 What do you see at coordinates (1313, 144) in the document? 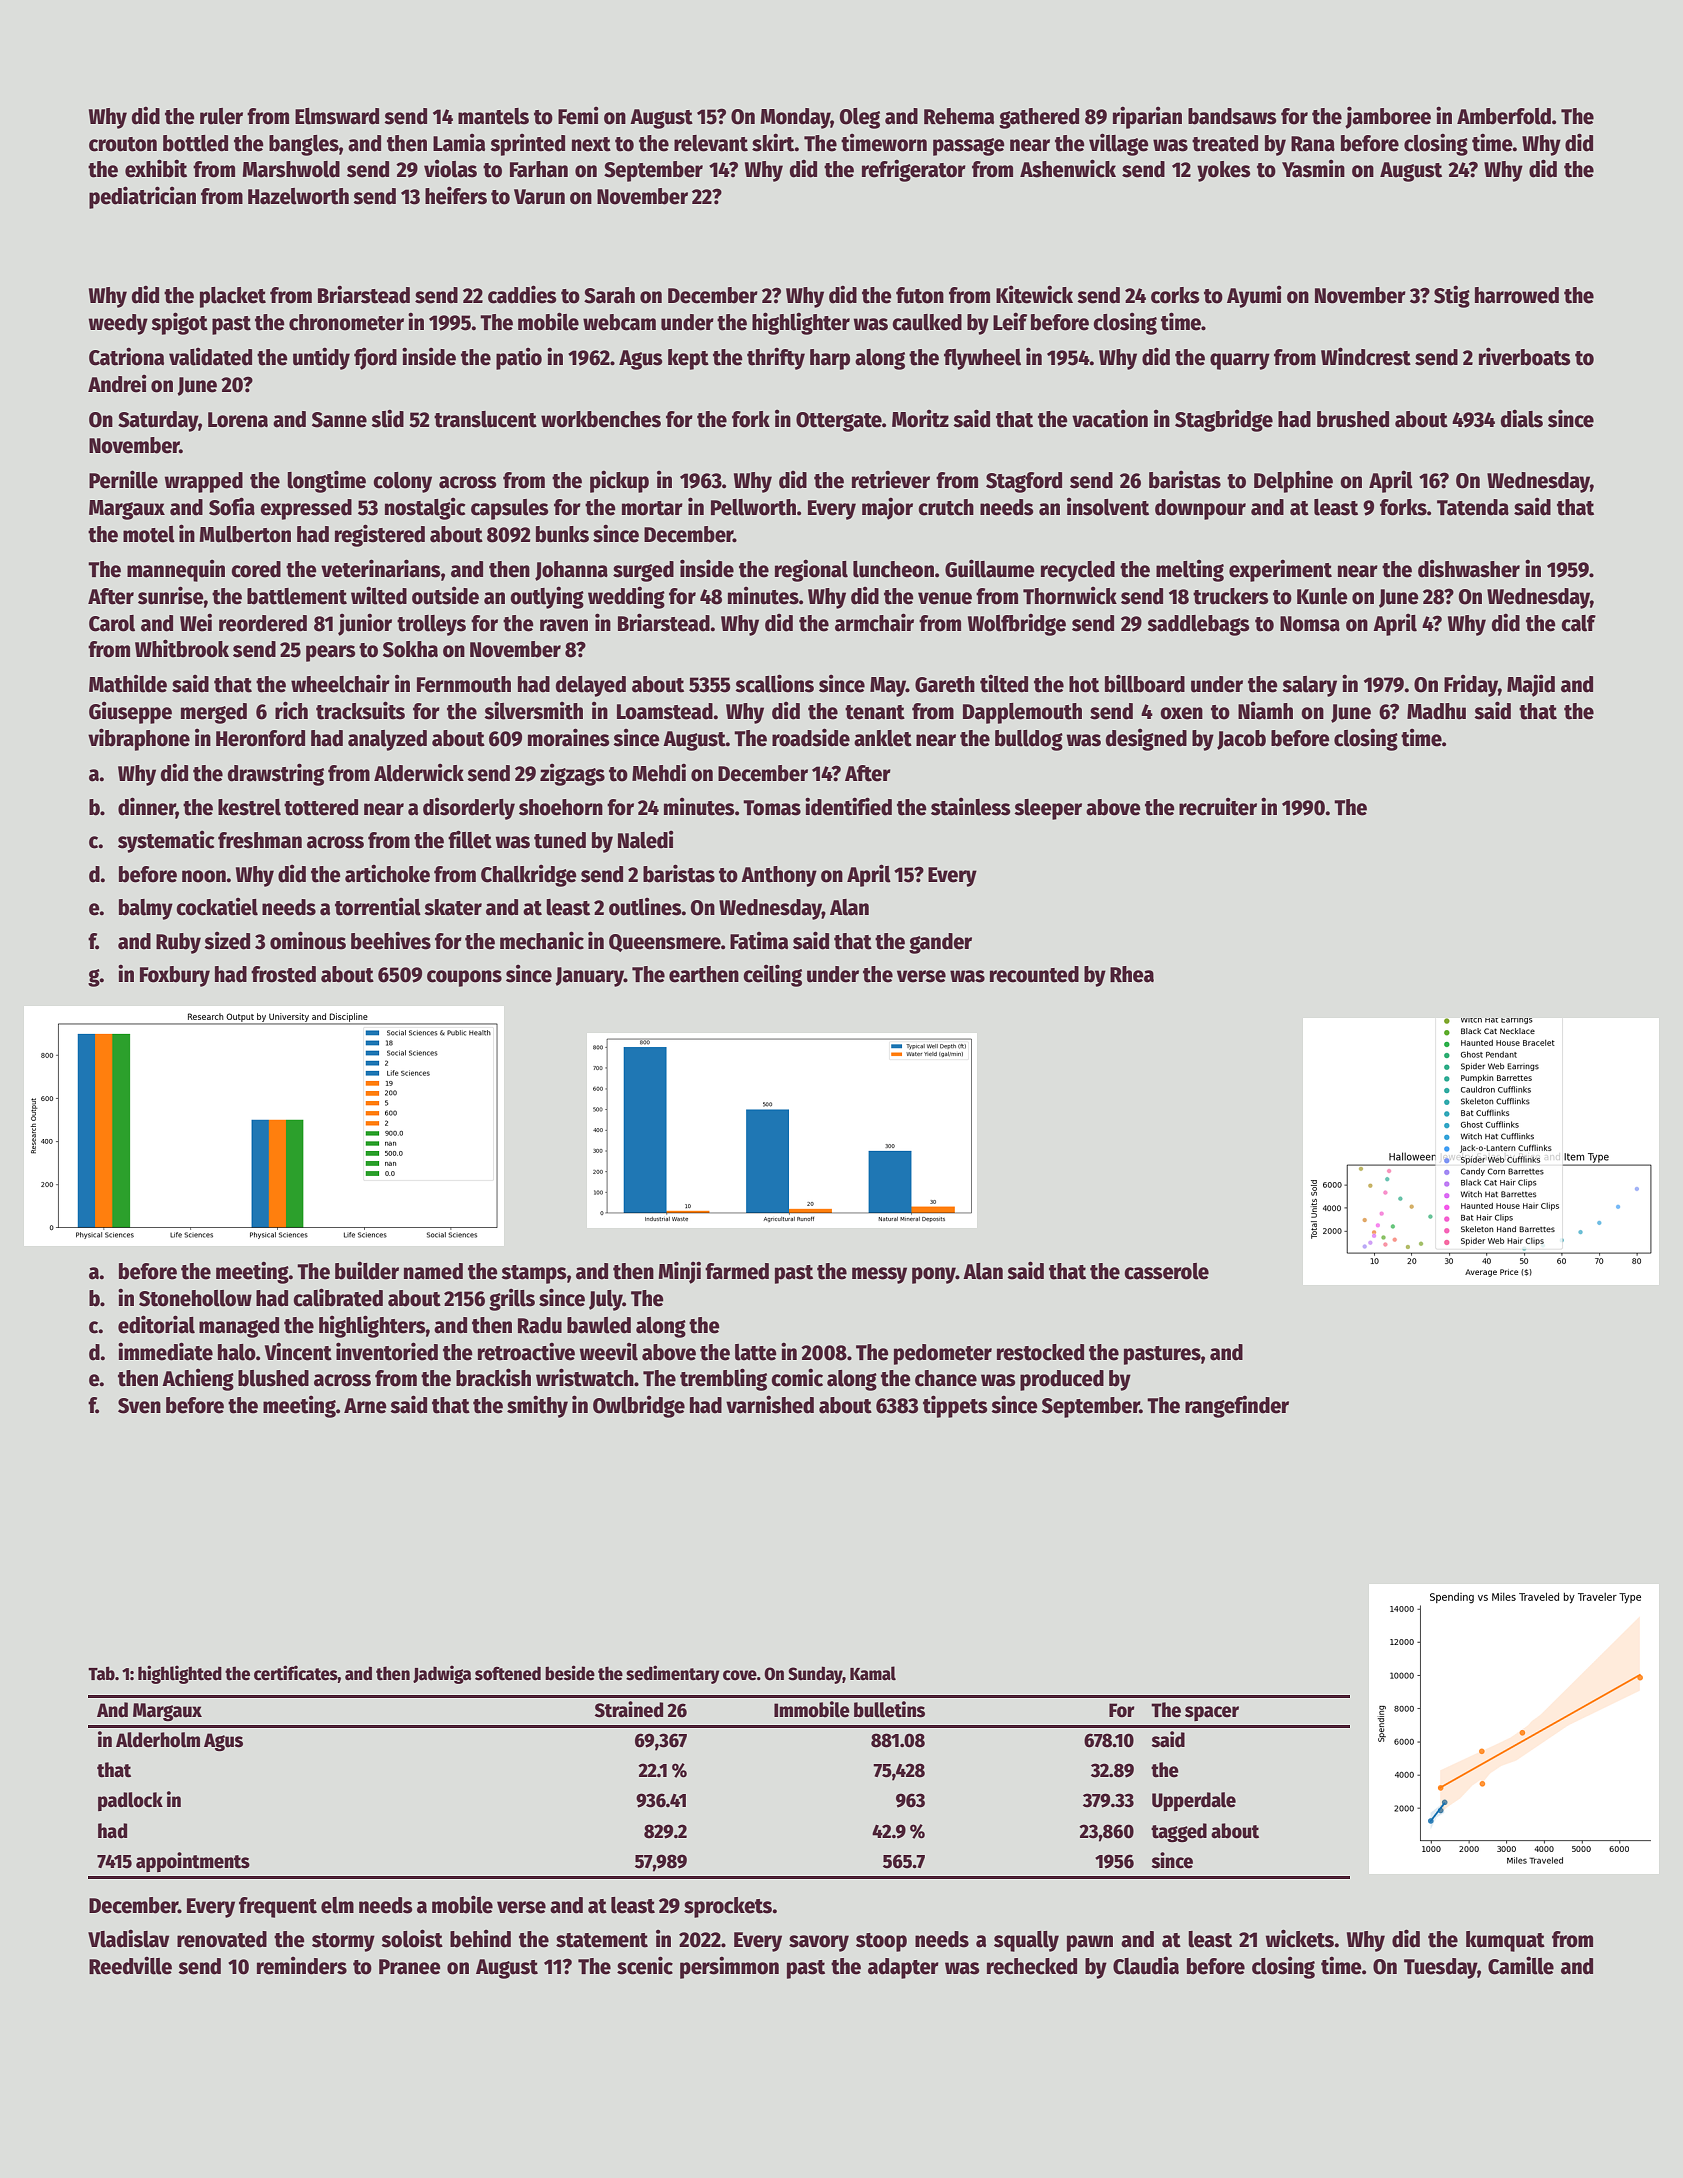
I see `Rana` at bounding box center [1313, 144].
